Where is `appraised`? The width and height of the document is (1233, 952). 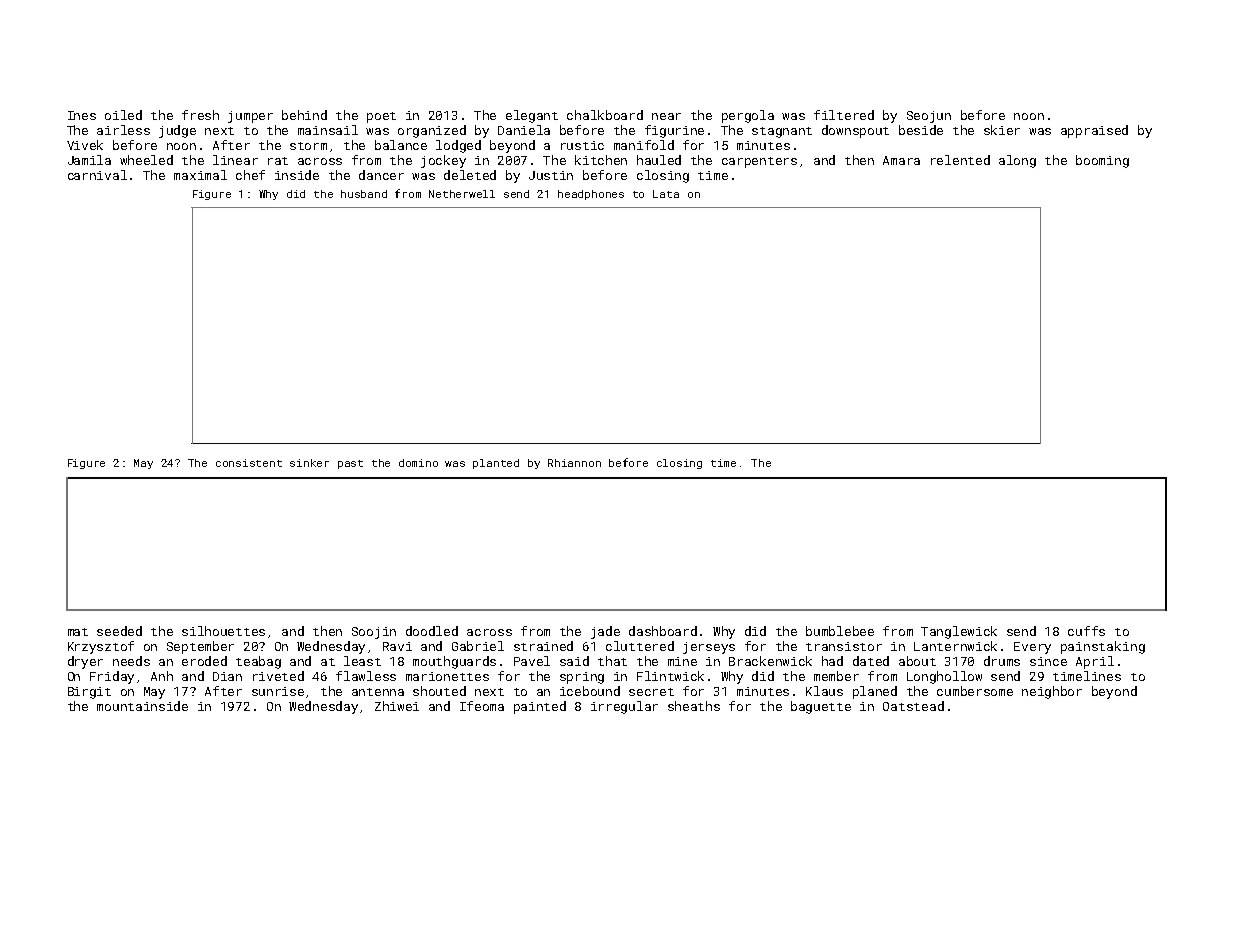
appraised is located at coordinates (1094, 131).
